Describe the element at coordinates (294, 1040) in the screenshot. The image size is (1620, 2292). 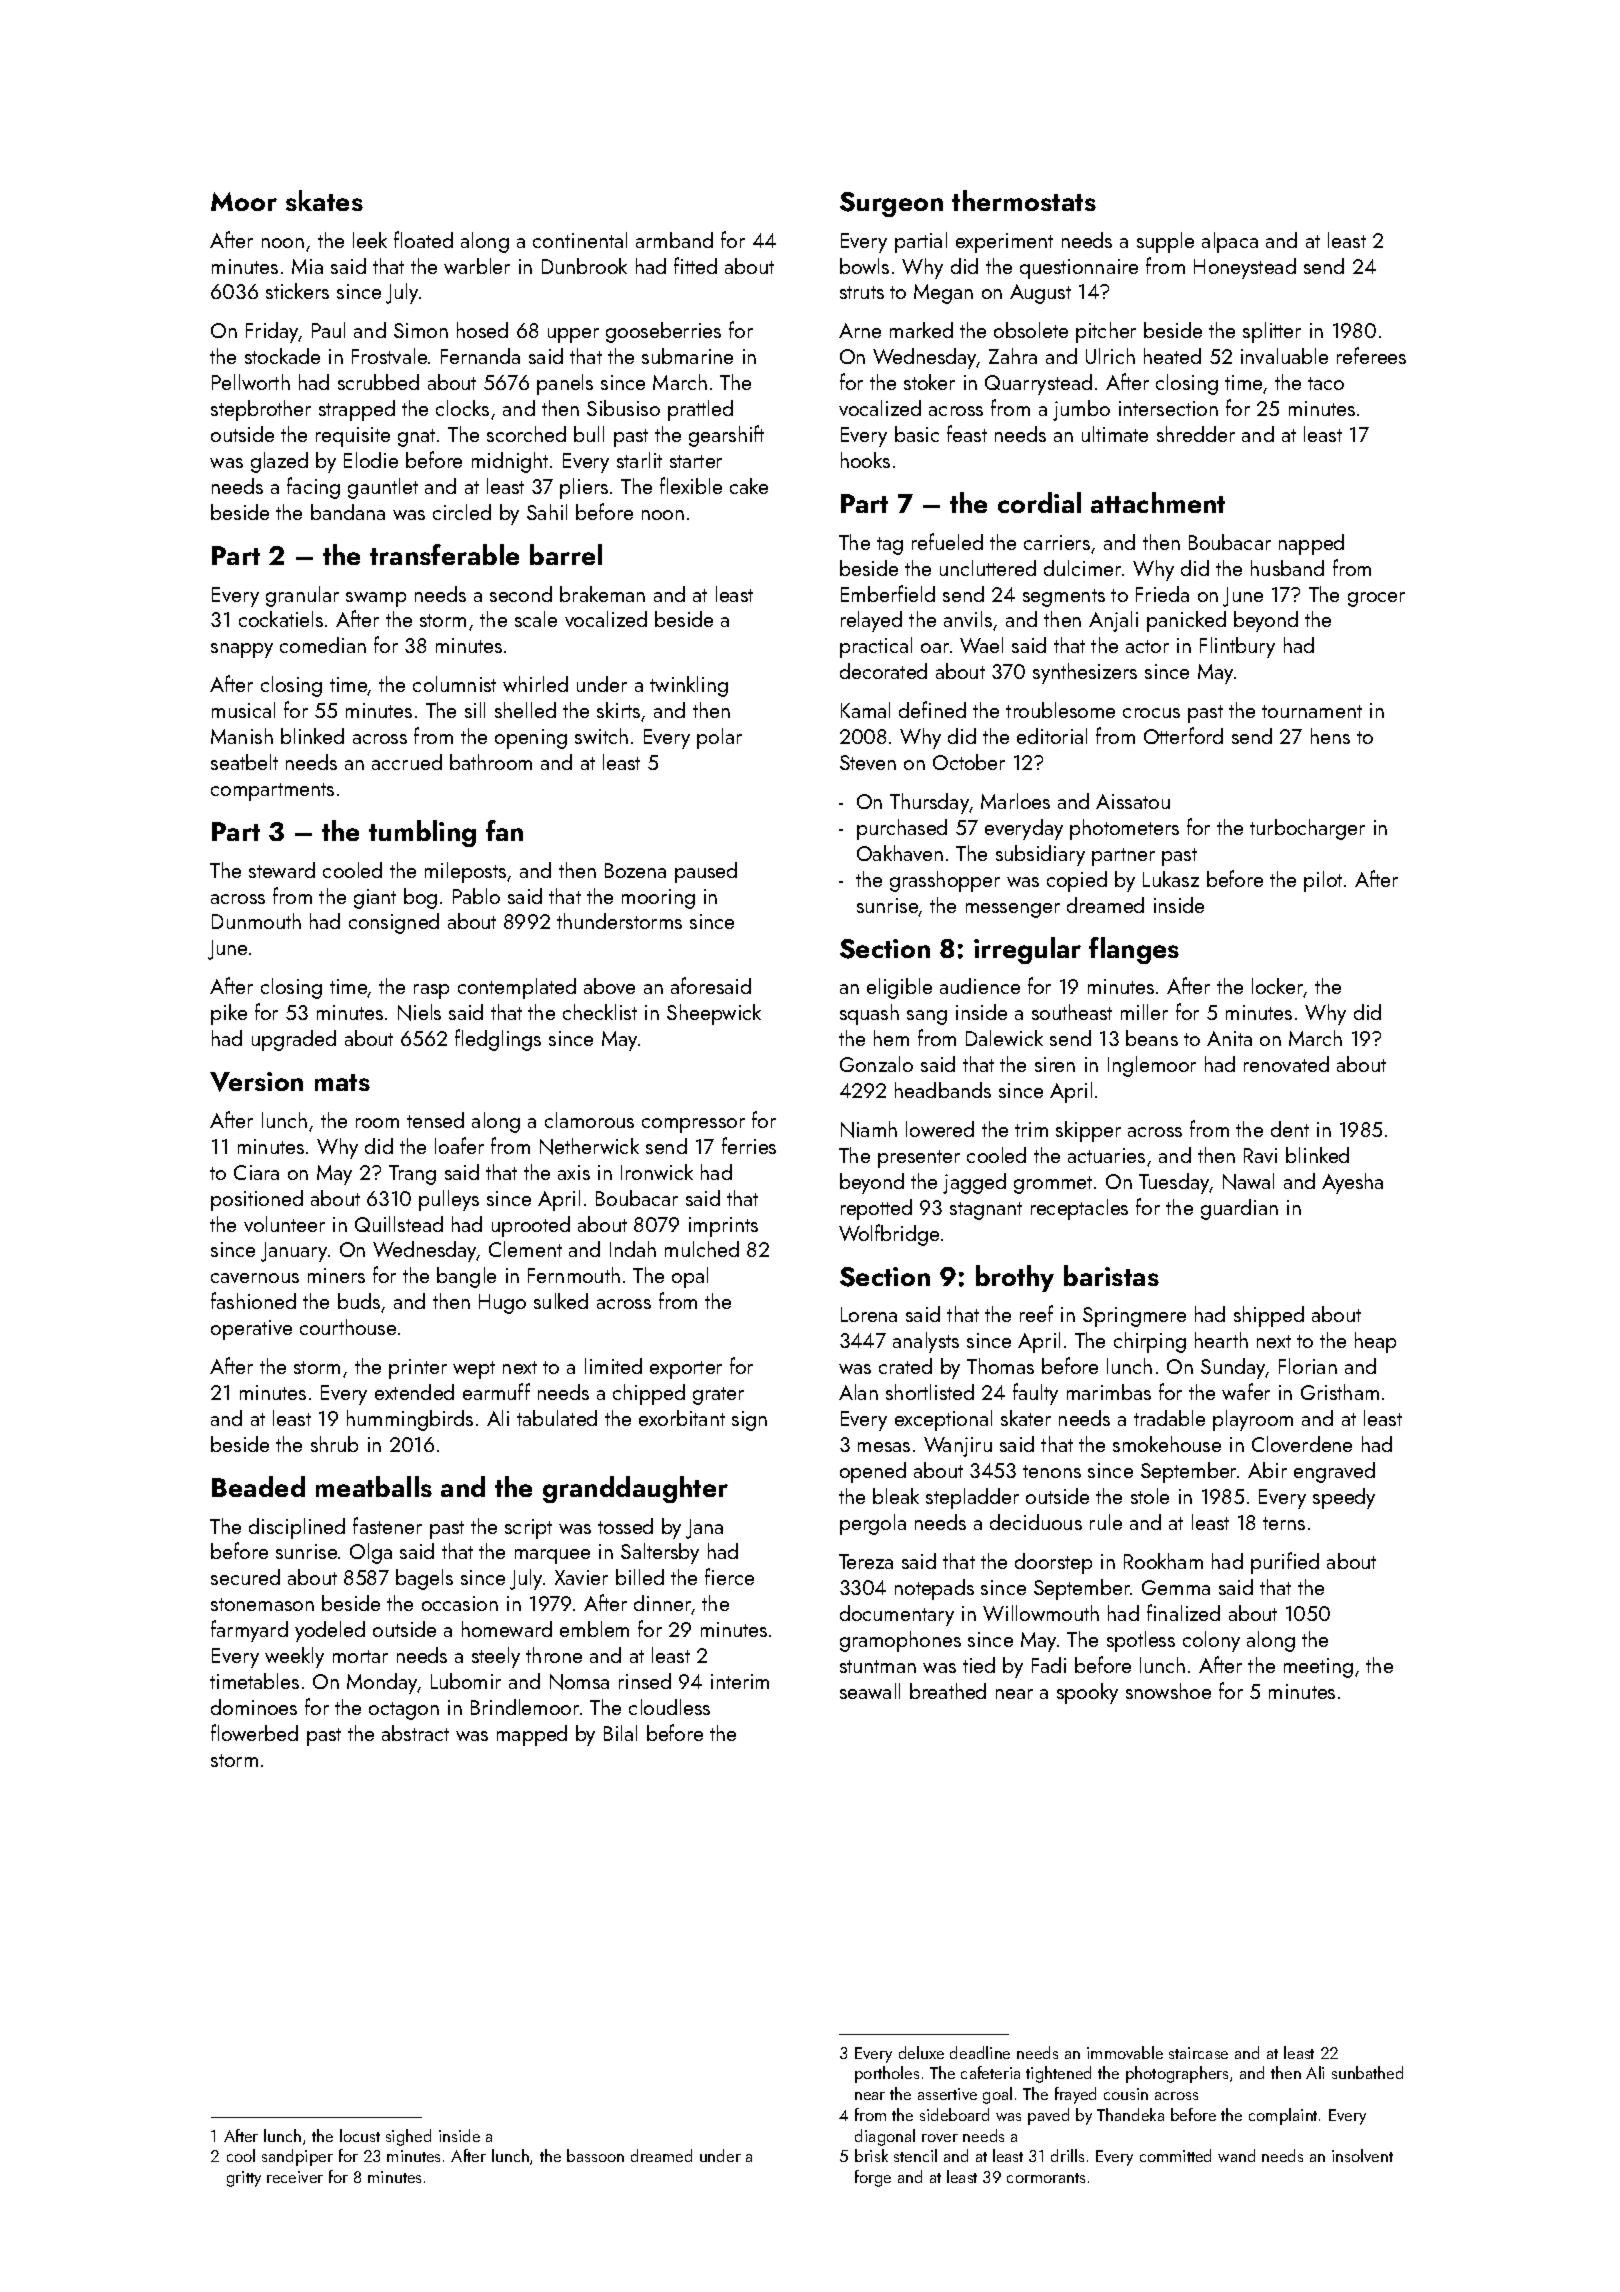
I see `upgraded` at that location.
